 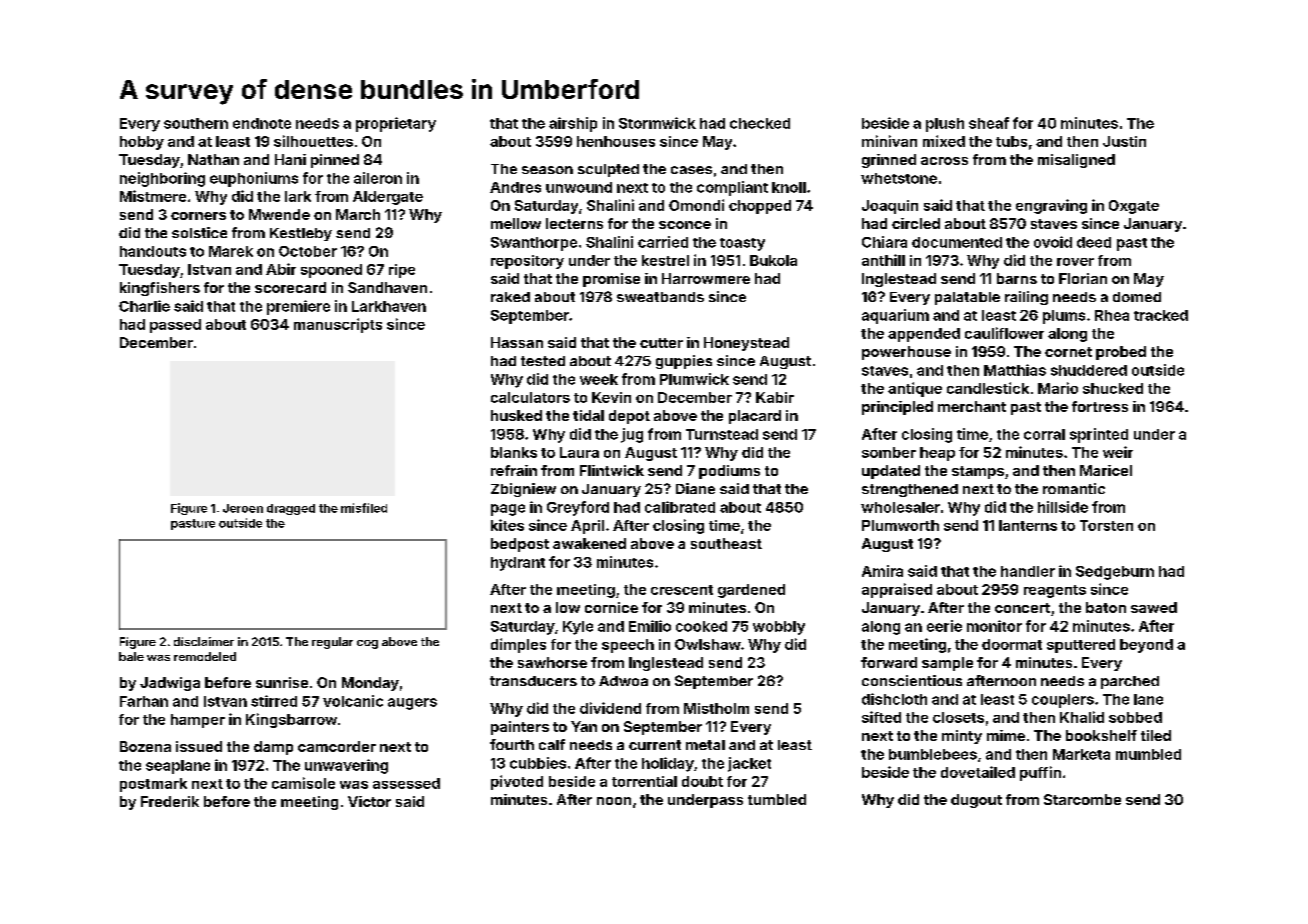 I want to click on dovetailed, so click(x=978, y=772).
